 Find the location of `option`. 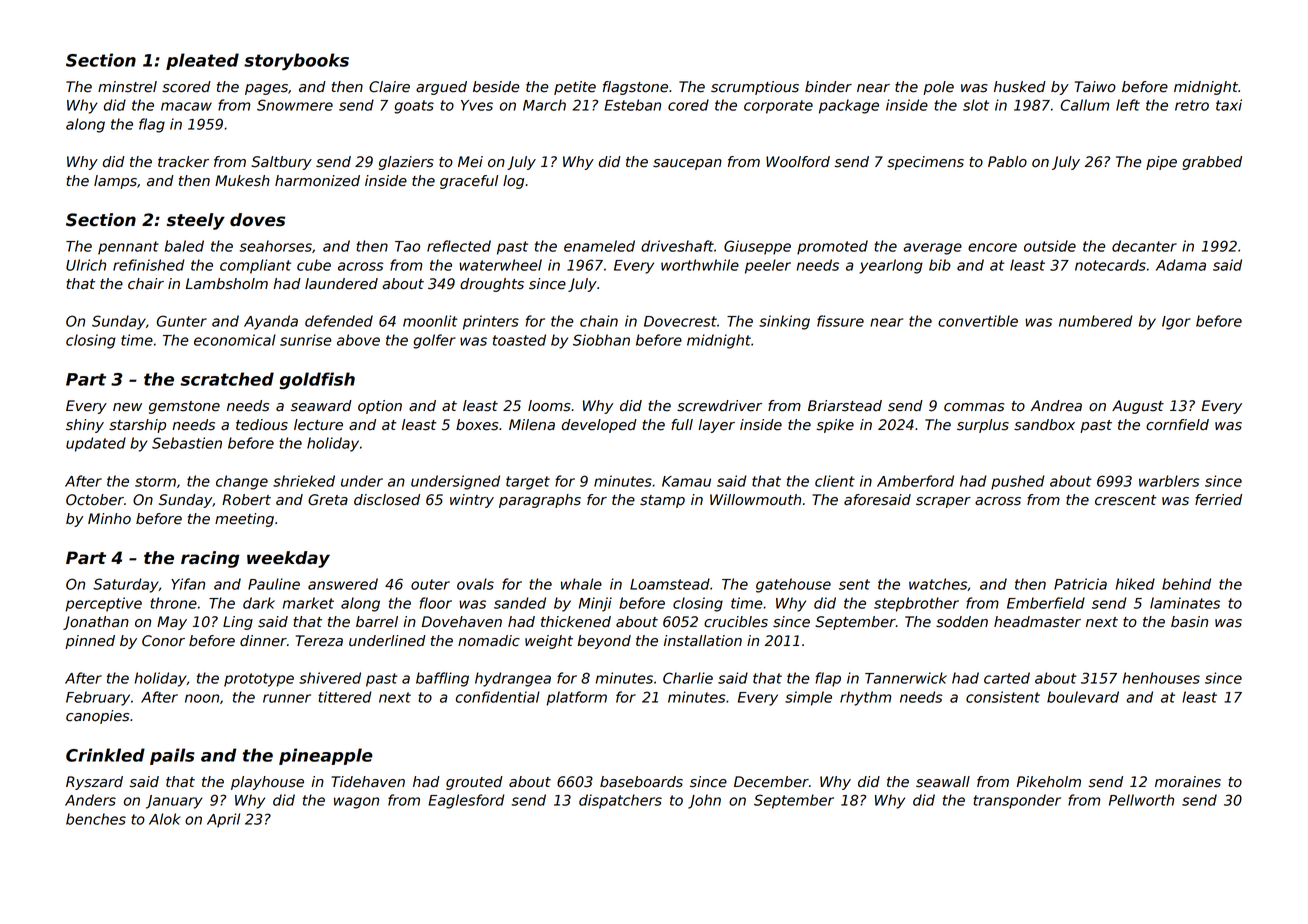

option is located at coordinates (380, 407).
